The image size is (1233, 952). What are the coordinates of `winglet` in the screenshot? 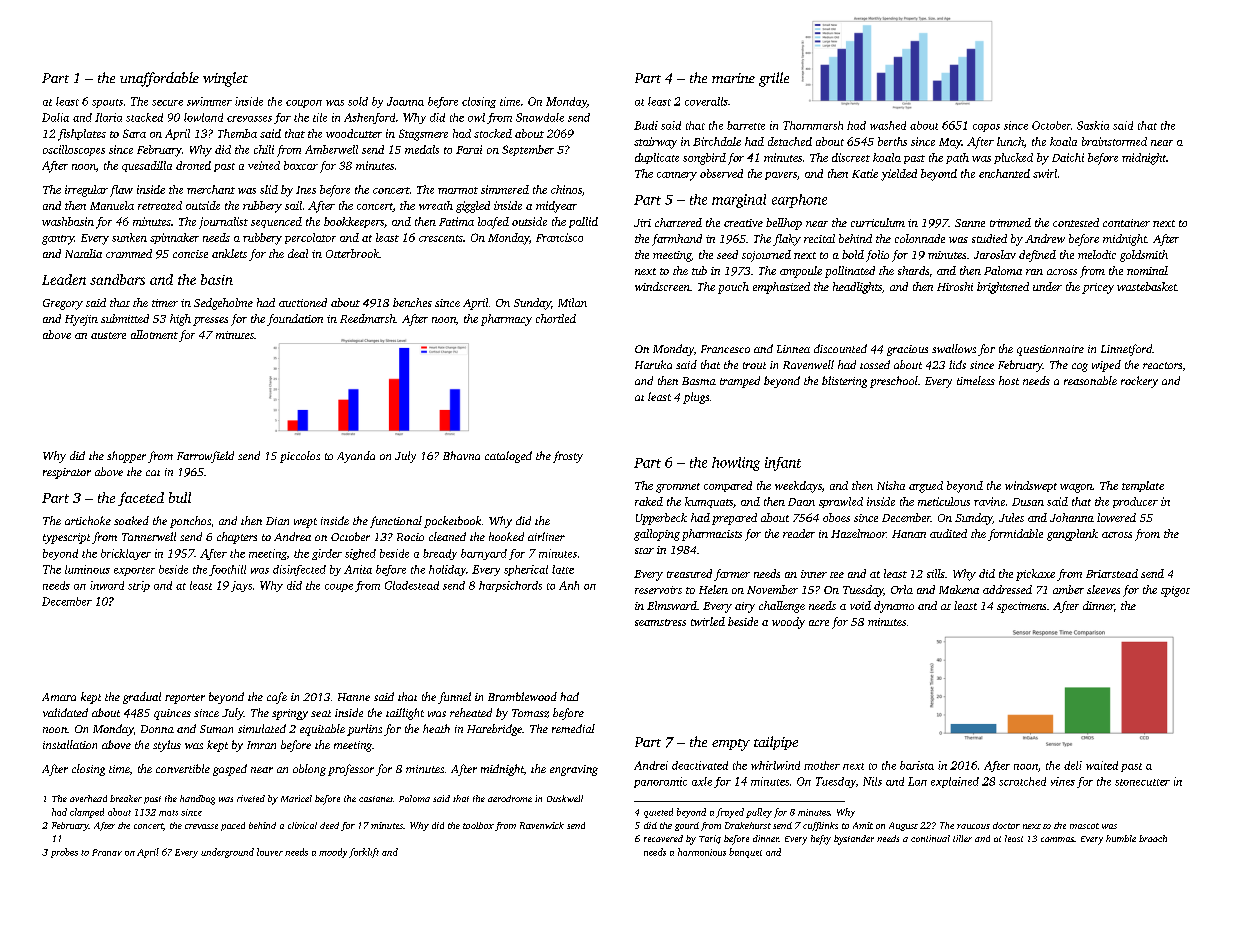 It's located at (225, 79).
